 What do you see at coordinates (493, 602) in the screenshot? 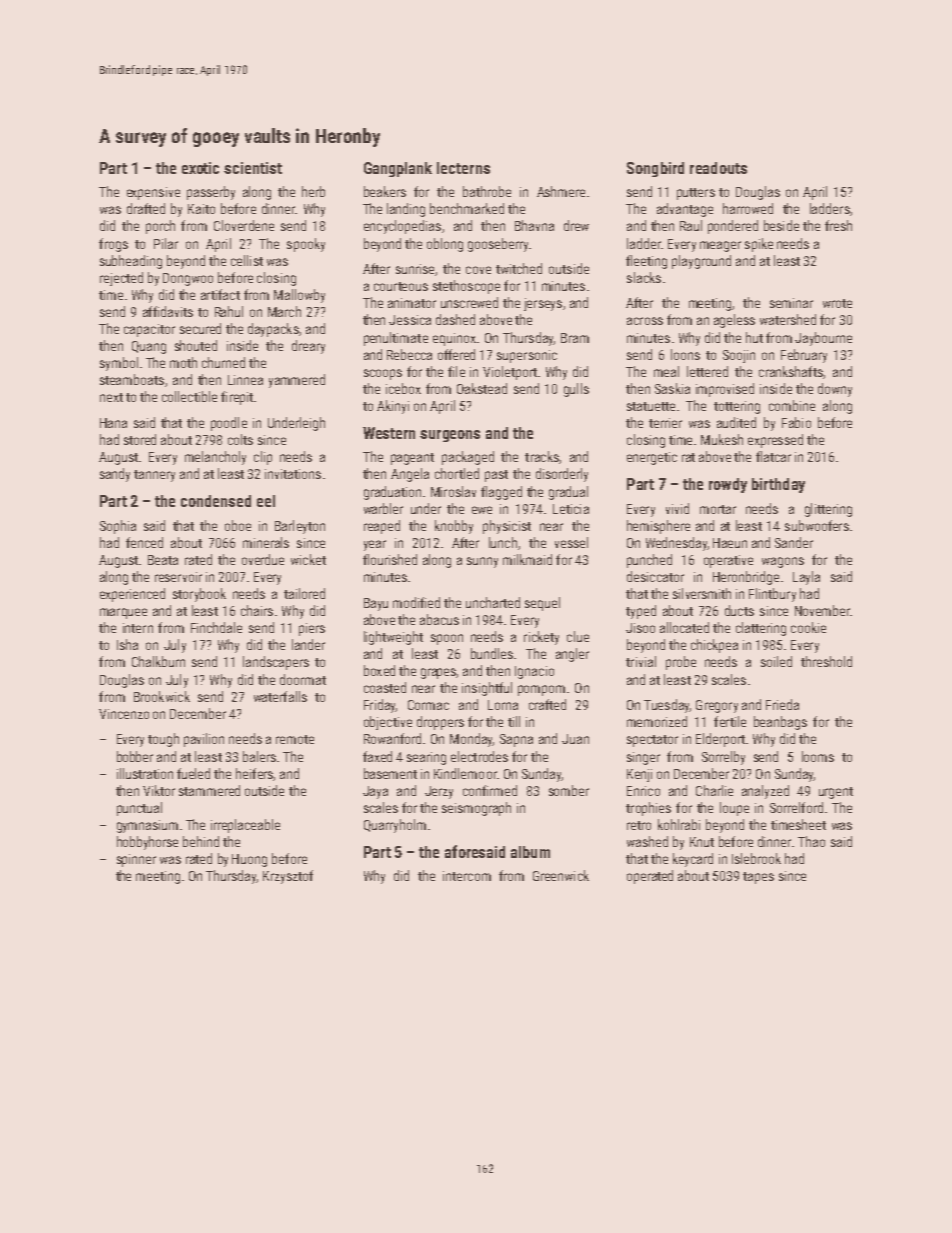
I see `uncharted` at bounding box center [493, 602].
